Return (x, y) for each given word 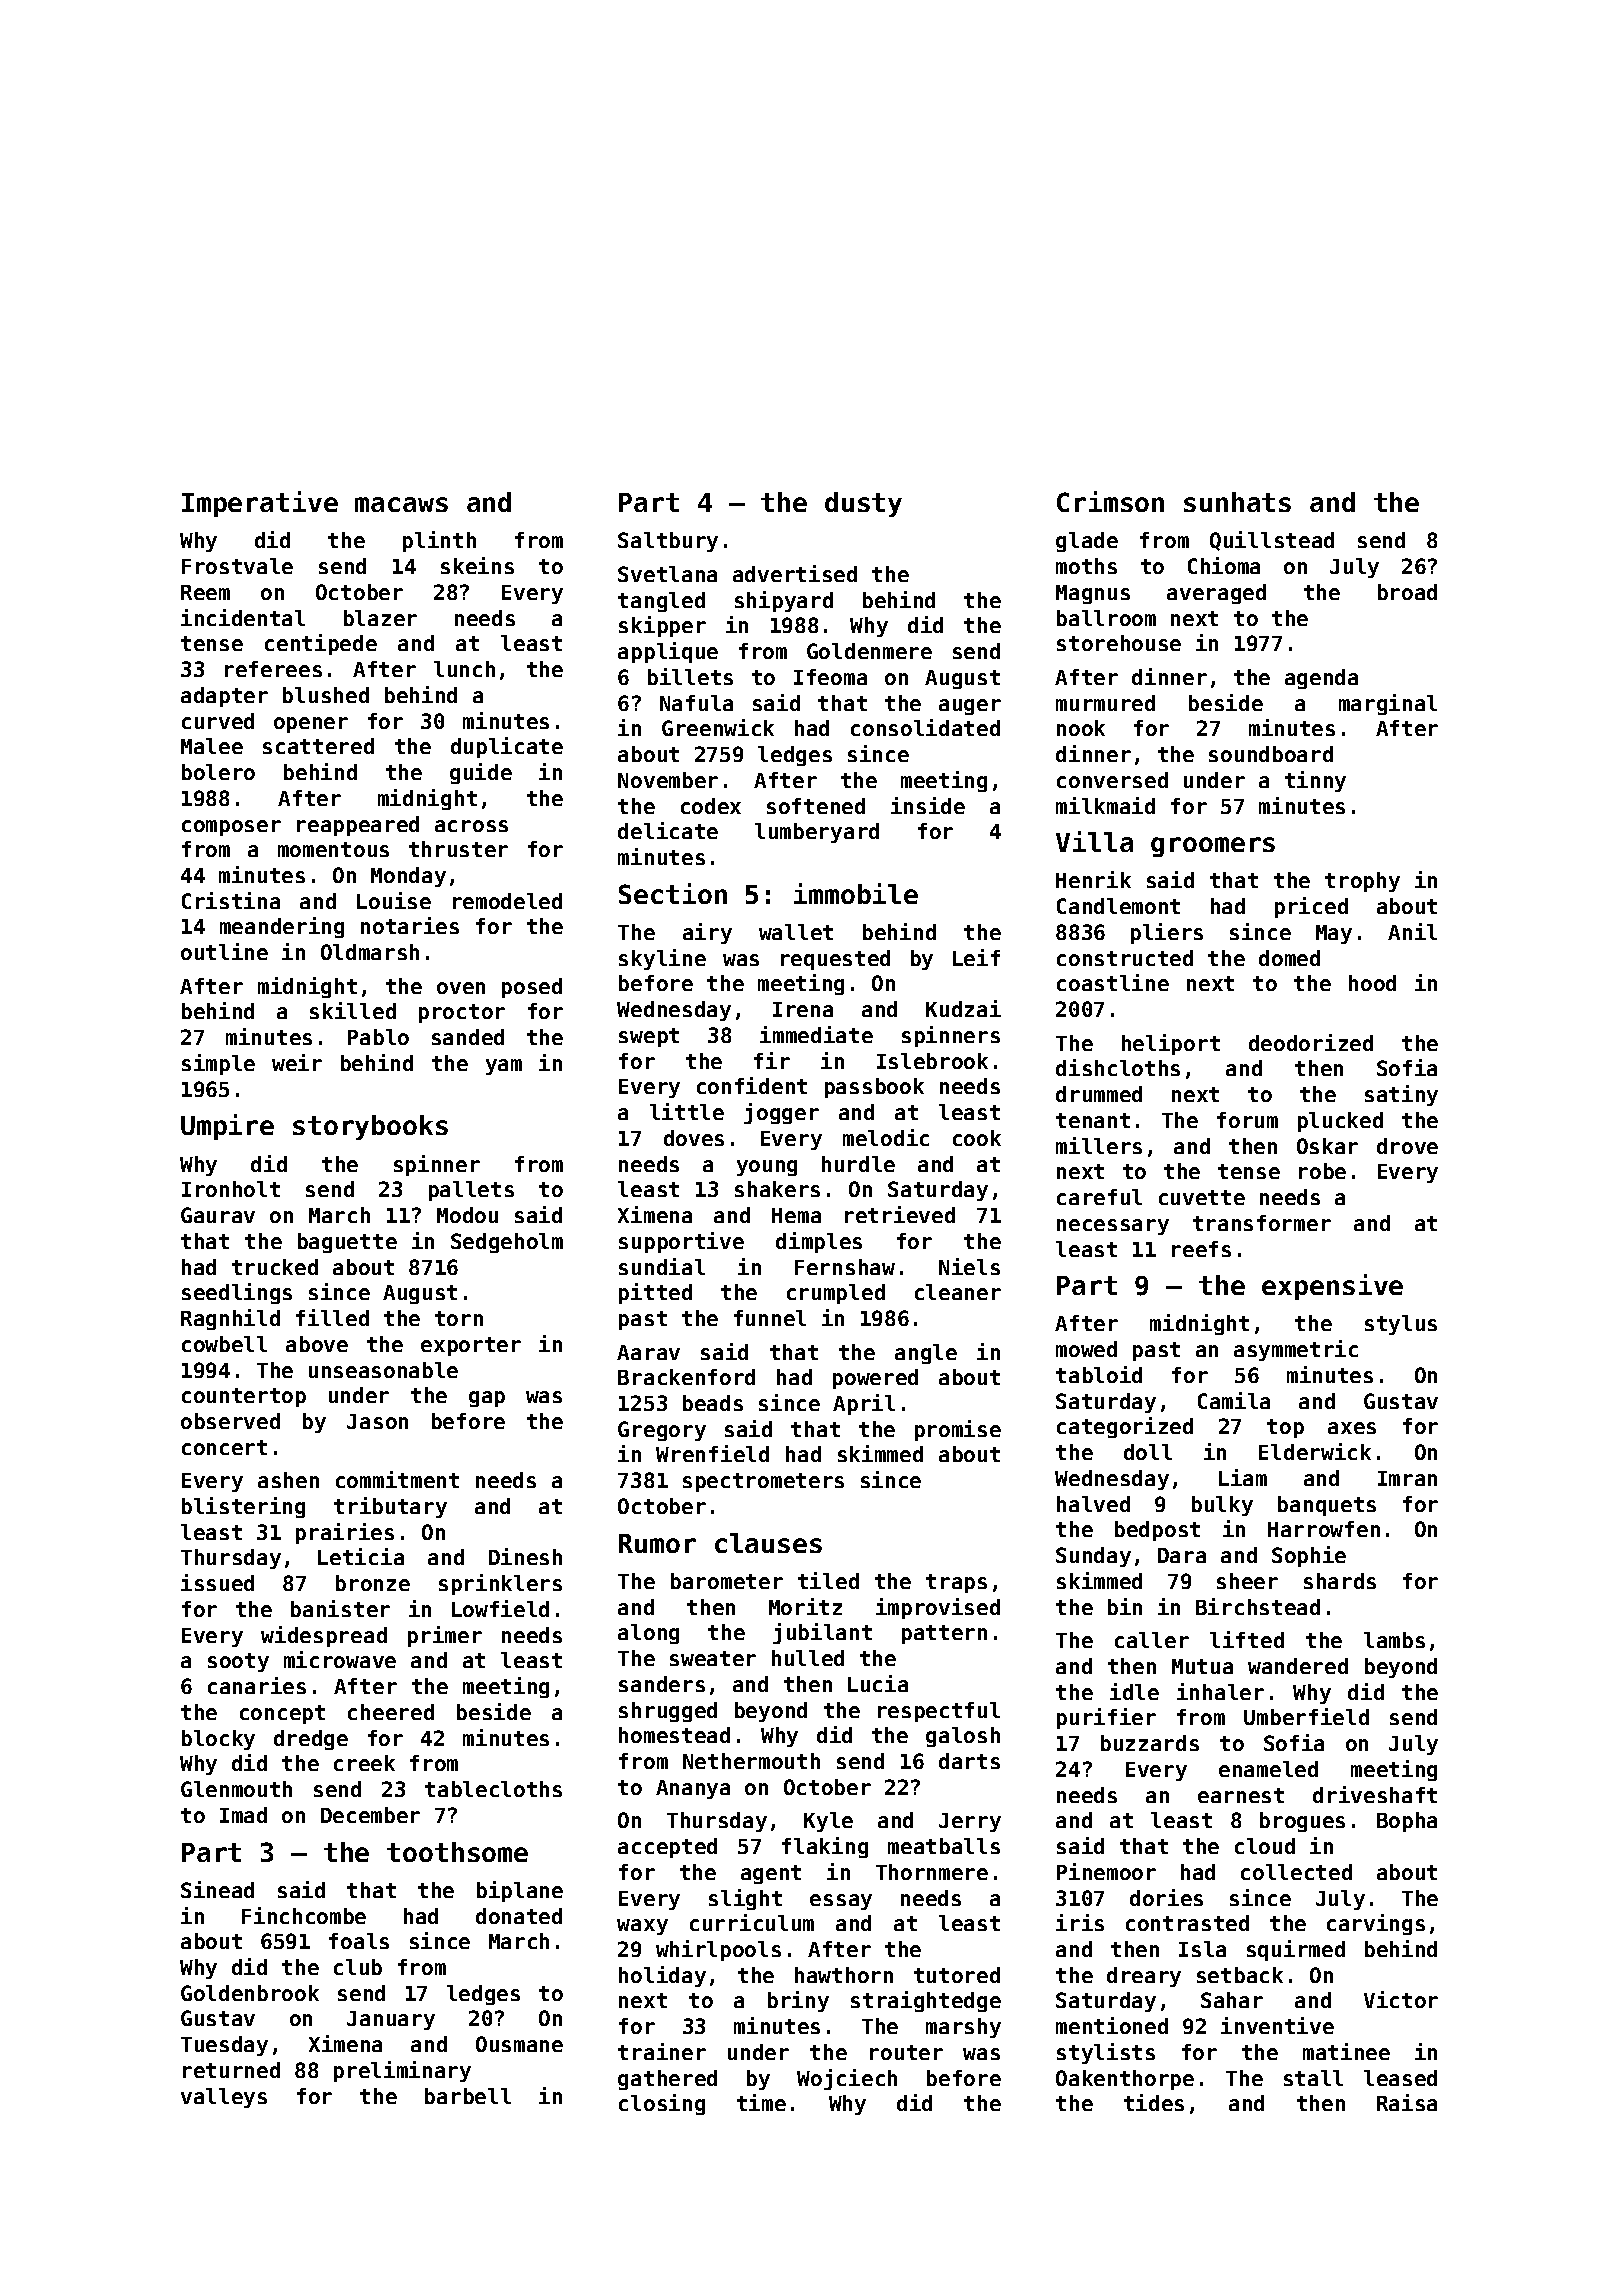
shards (1340, 1581)
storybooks (370, 1127)
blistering (243, 1507)
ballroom (1106, 618)
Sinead (217, 1889)
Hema (796, 1215)
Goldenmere (869, 651)
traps (956, 1583)
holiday (662, 1976)
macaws (401, 504)
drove (1407, 1146)
